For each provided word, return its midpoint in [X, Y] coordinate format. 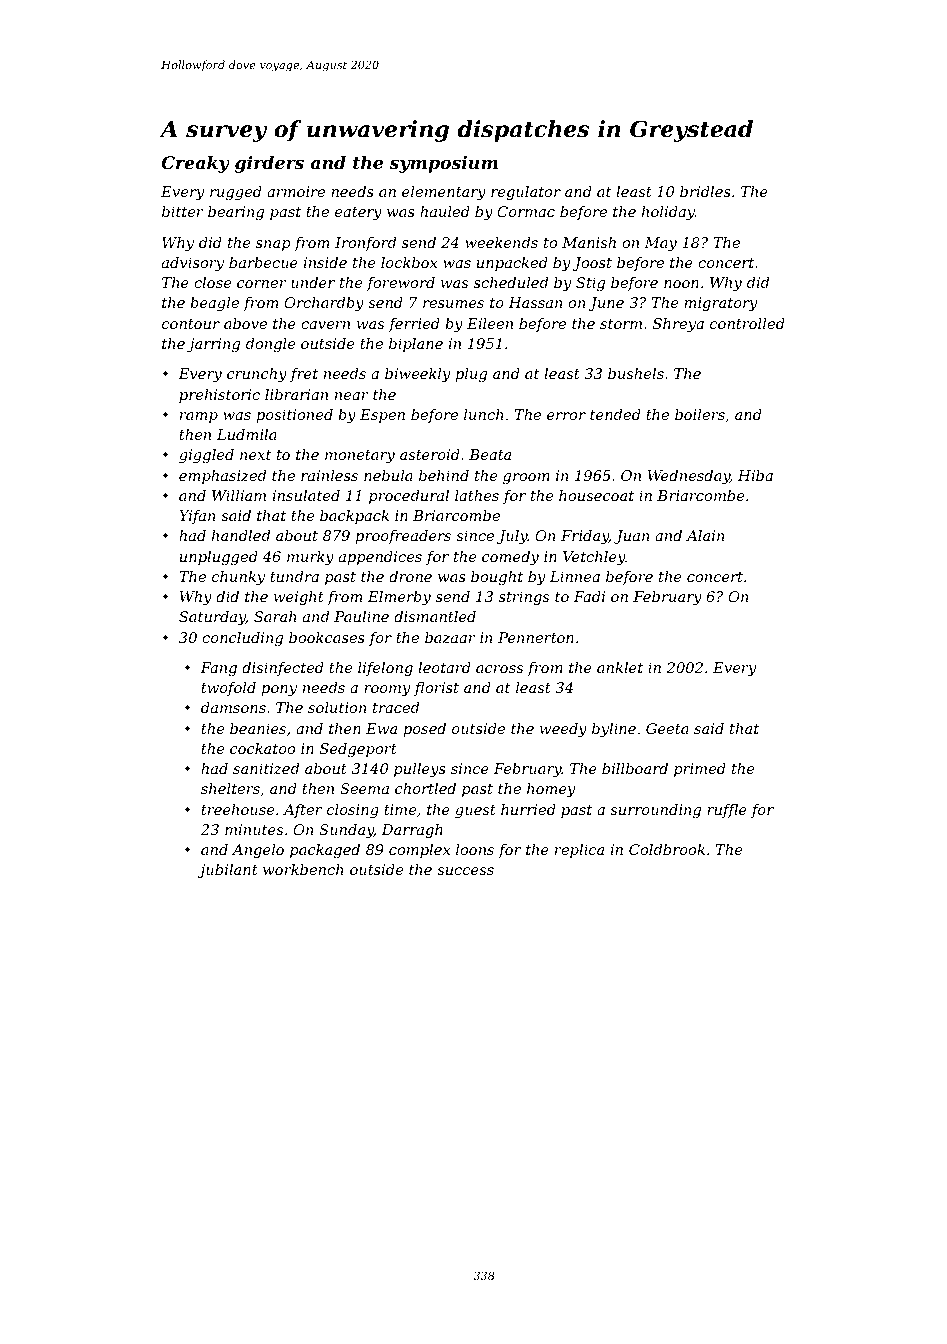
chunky [238, 578]
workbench [303, 869]
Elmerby [399, 598]
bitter [183, 211]
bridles [705, 191]
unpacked [512, 264]
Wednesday [689, 477]
